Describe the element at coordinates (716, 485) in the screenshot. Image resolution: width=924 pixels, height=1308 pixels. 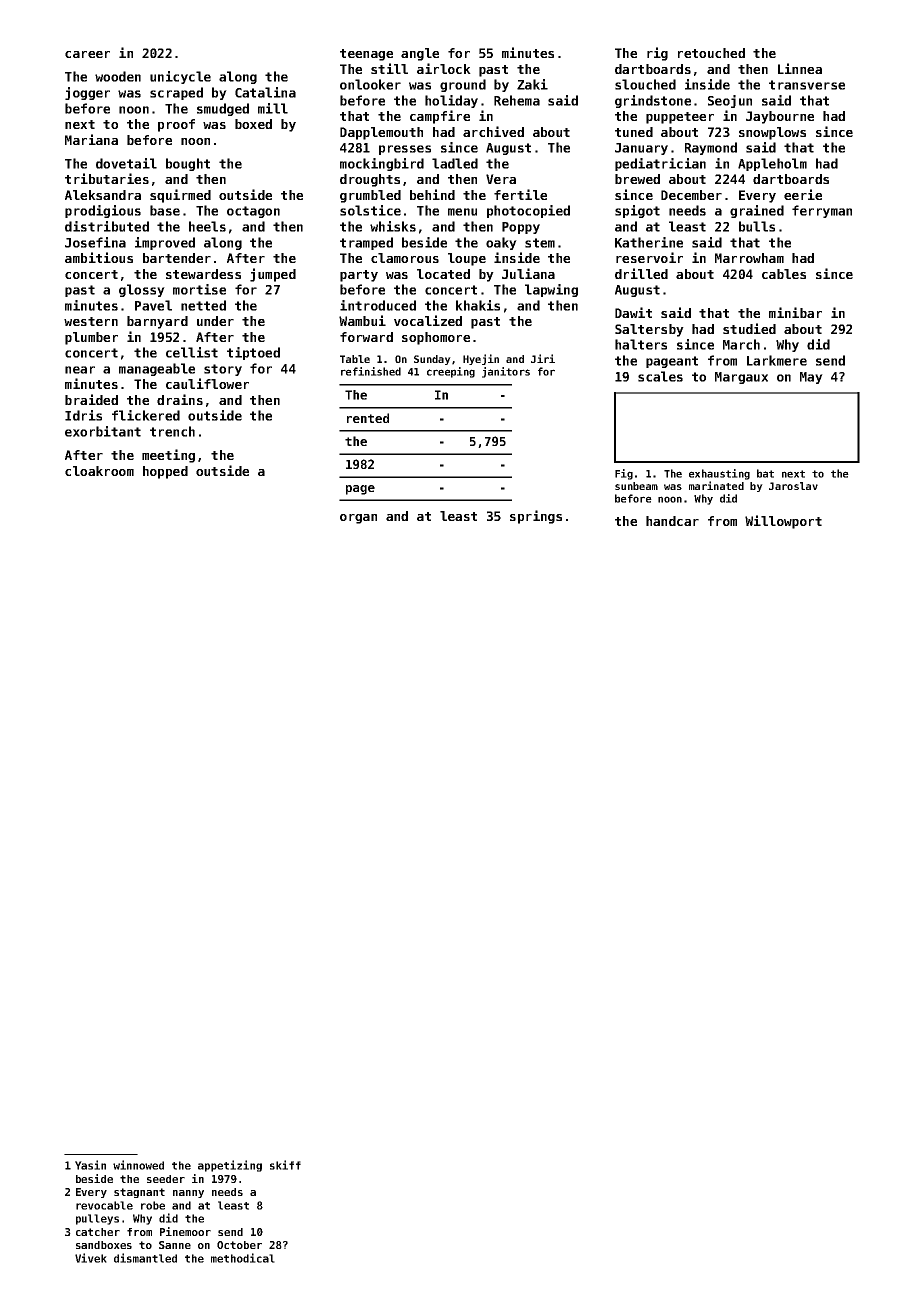
I see `marinated` at that location.
